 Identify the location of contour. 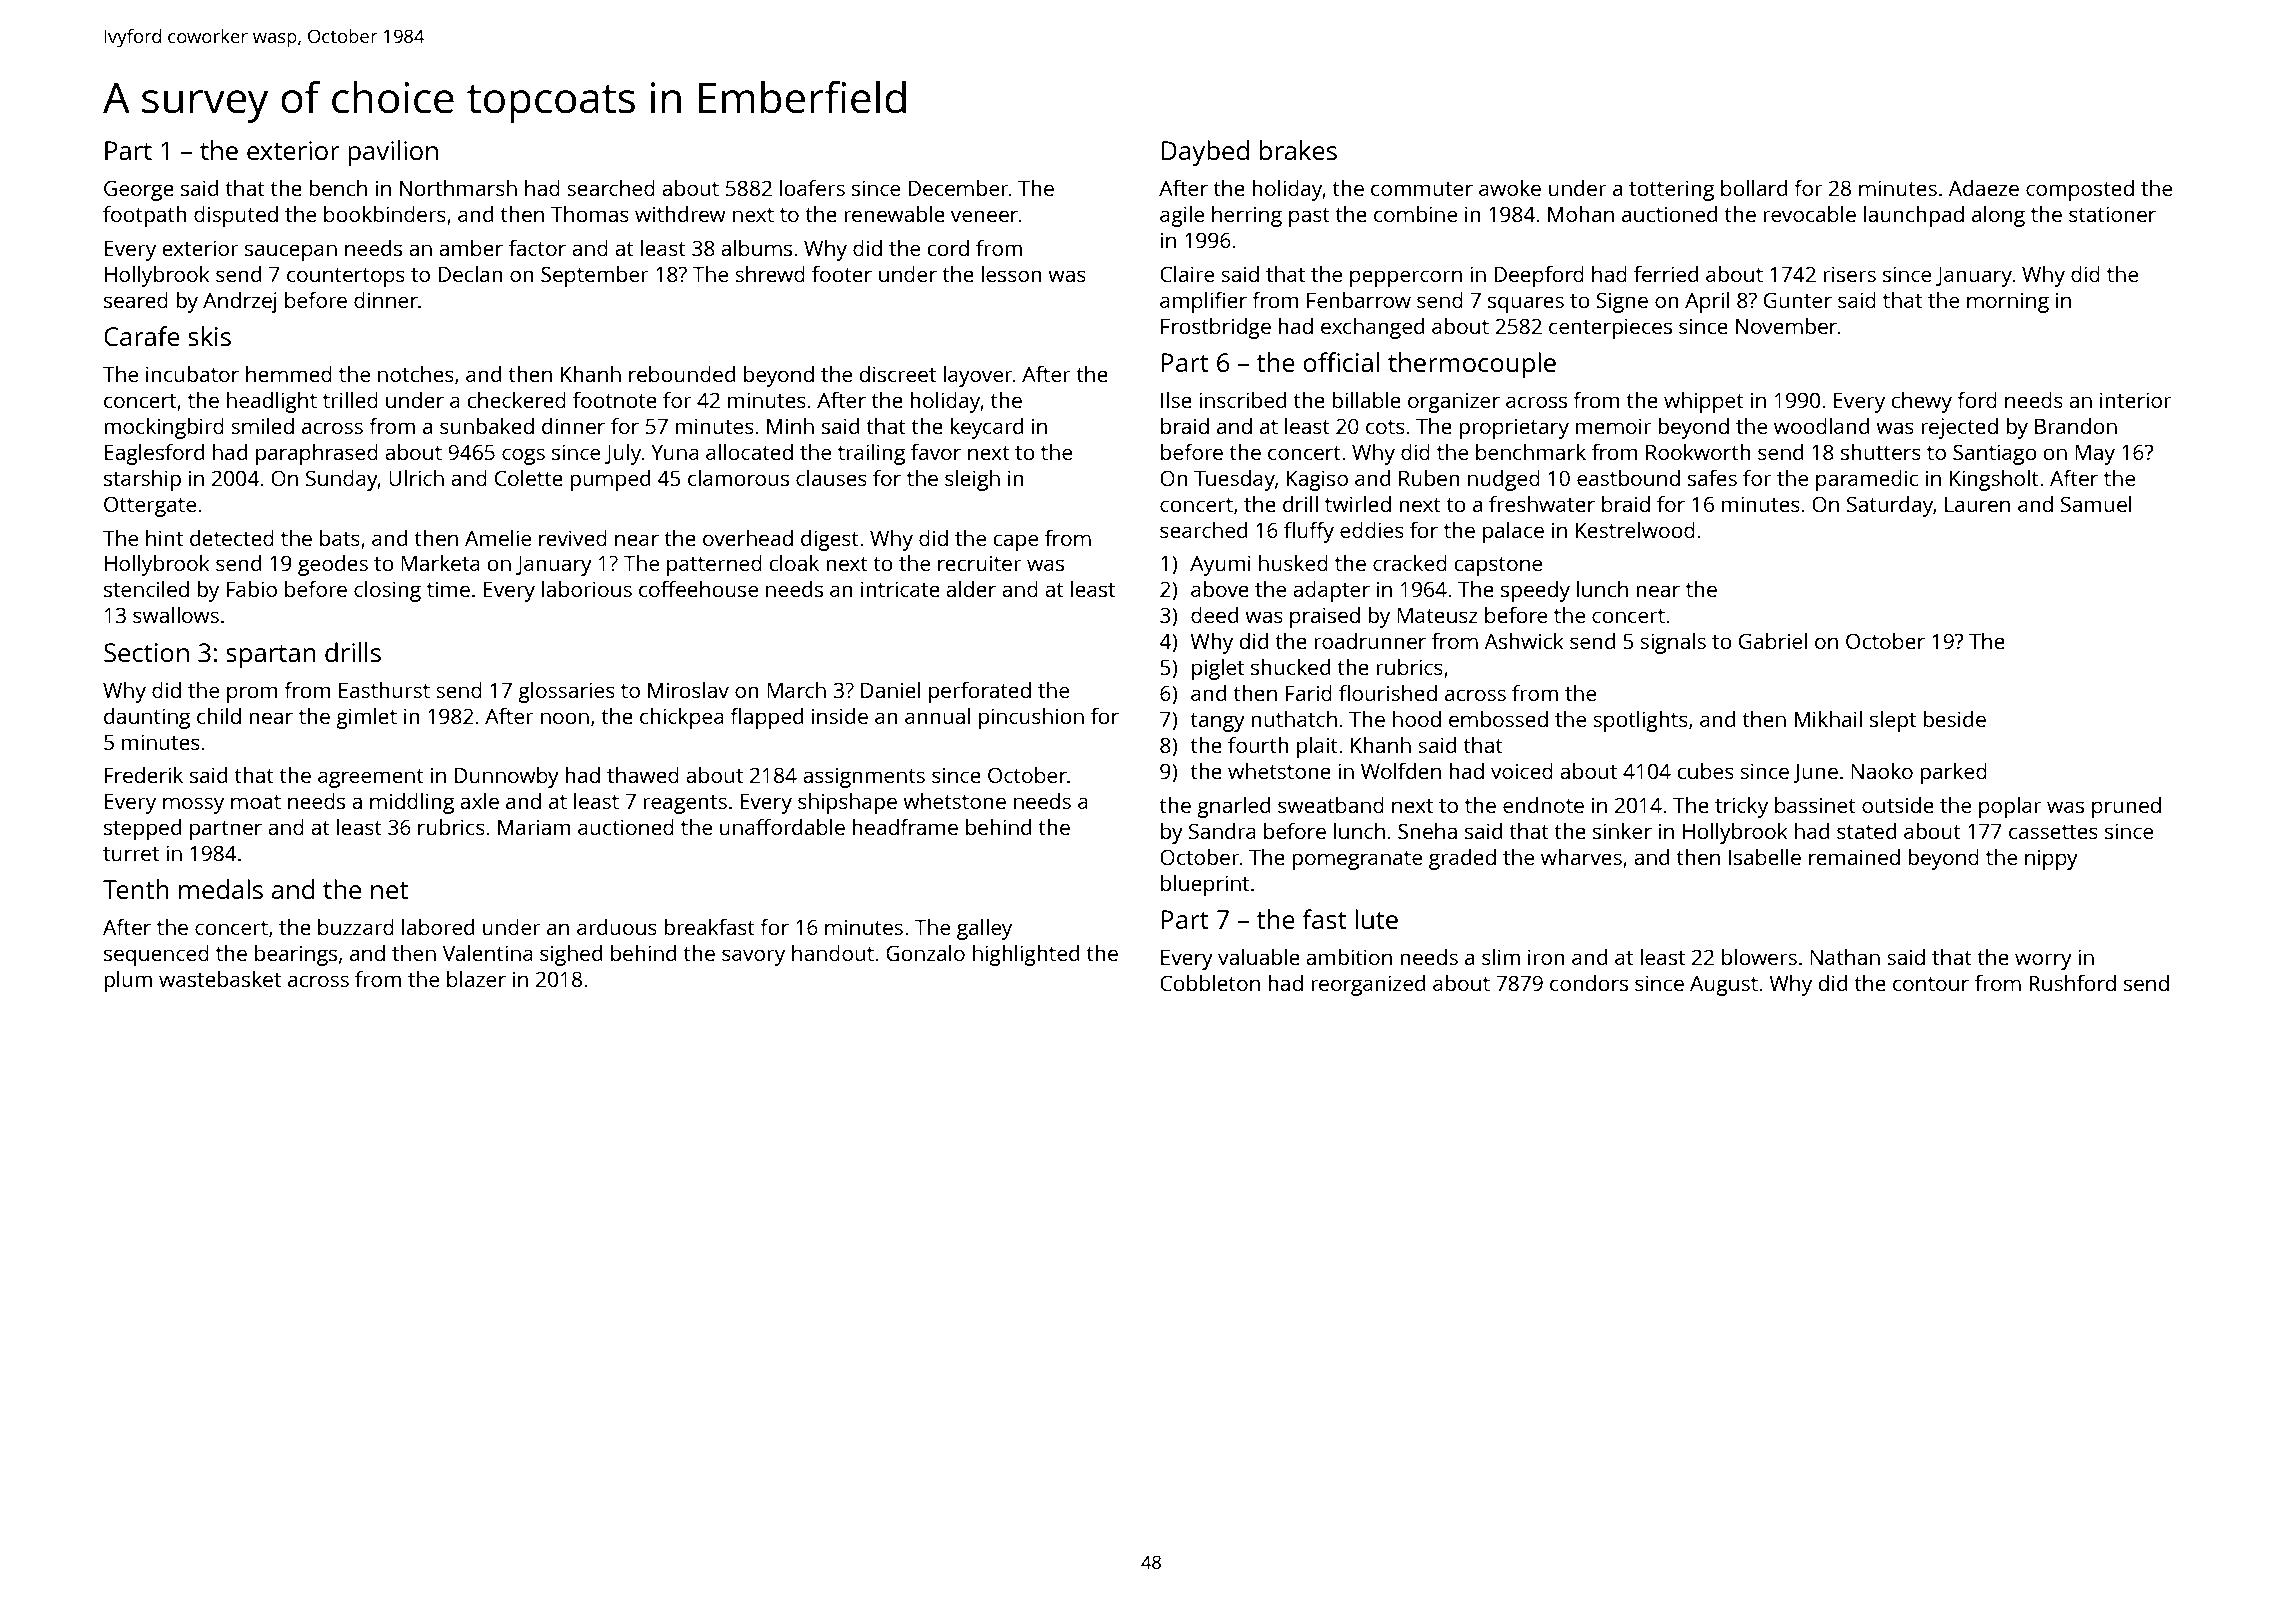
(1931, 984).
